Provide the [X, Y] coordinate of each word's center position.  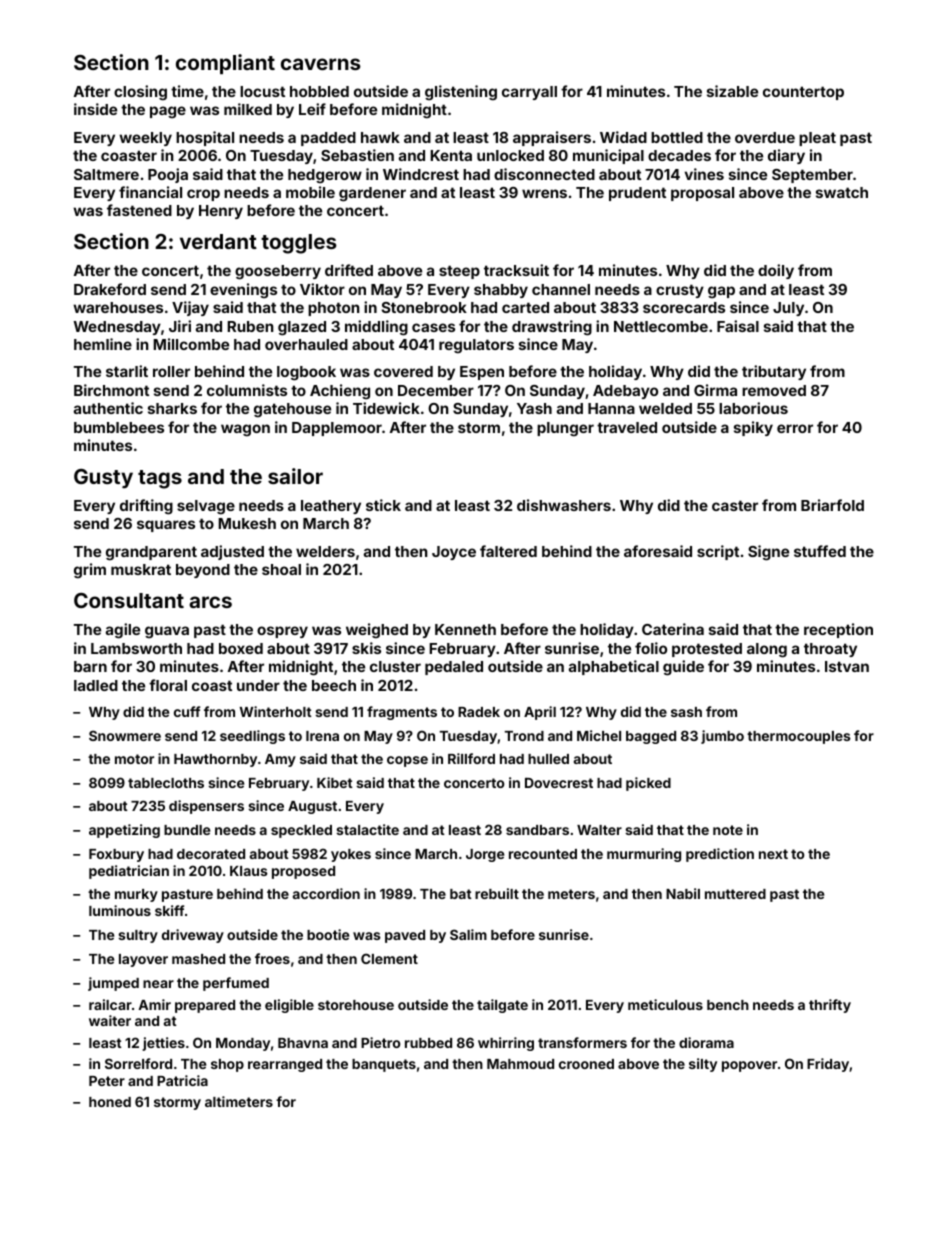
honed [110, 1102]
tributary [774, 372]
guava [167, 632]
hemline [103, 344]
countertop [803, 93]
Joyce [454, 553]
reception [838, 630]
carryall [529, 93]
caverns [321, 64]
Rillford [471, 758]
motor [134, 759]
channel [561, 289]
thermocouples [799, 737]
